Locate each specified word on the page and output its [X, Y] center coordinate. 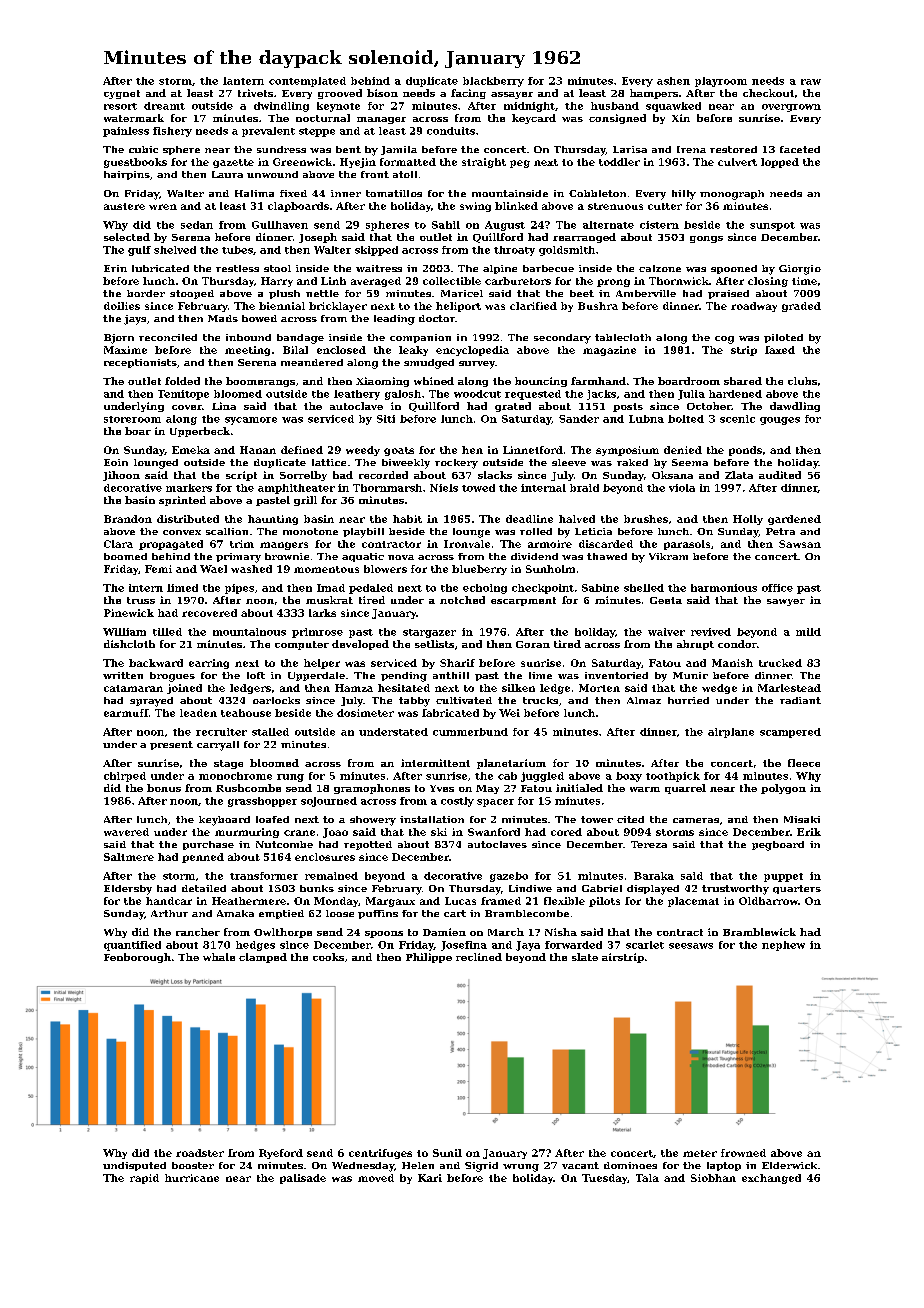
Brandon [128, 519]
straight [484, 163]
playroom [721, 82]
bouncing [541, 382]
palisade [303, 1179]
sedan [197, 225]
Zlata [739, 475]
